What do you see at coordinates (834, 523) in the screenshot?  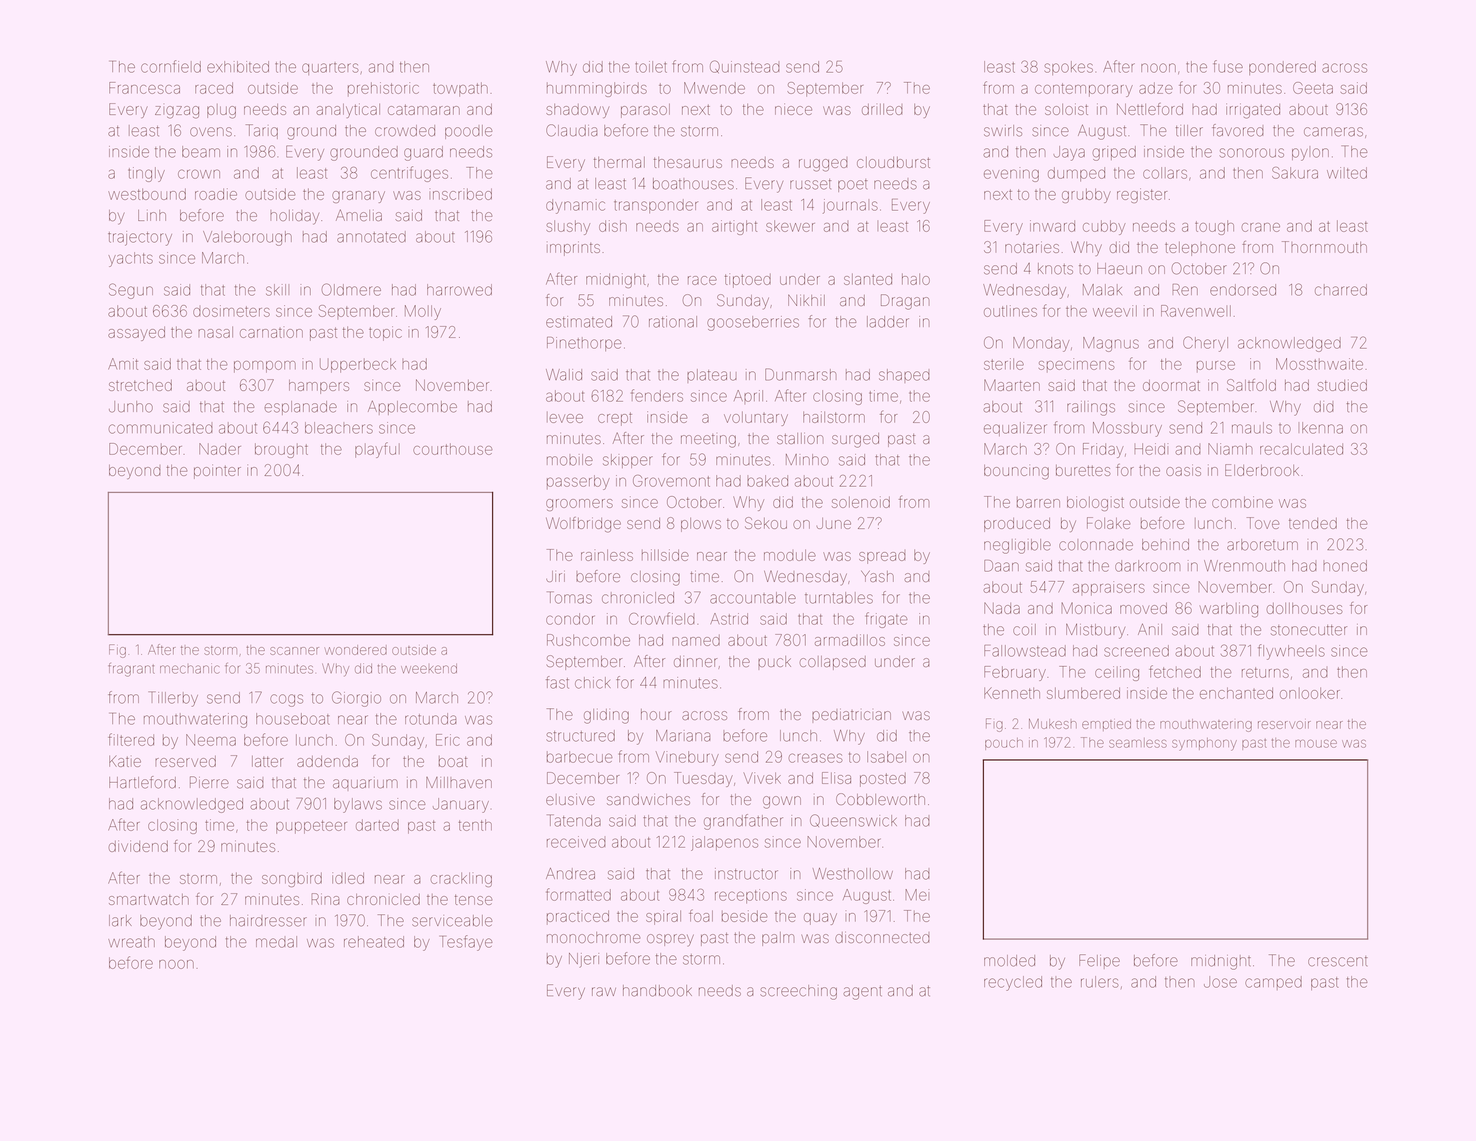 I see `June` at bounding box center [834, 523].
